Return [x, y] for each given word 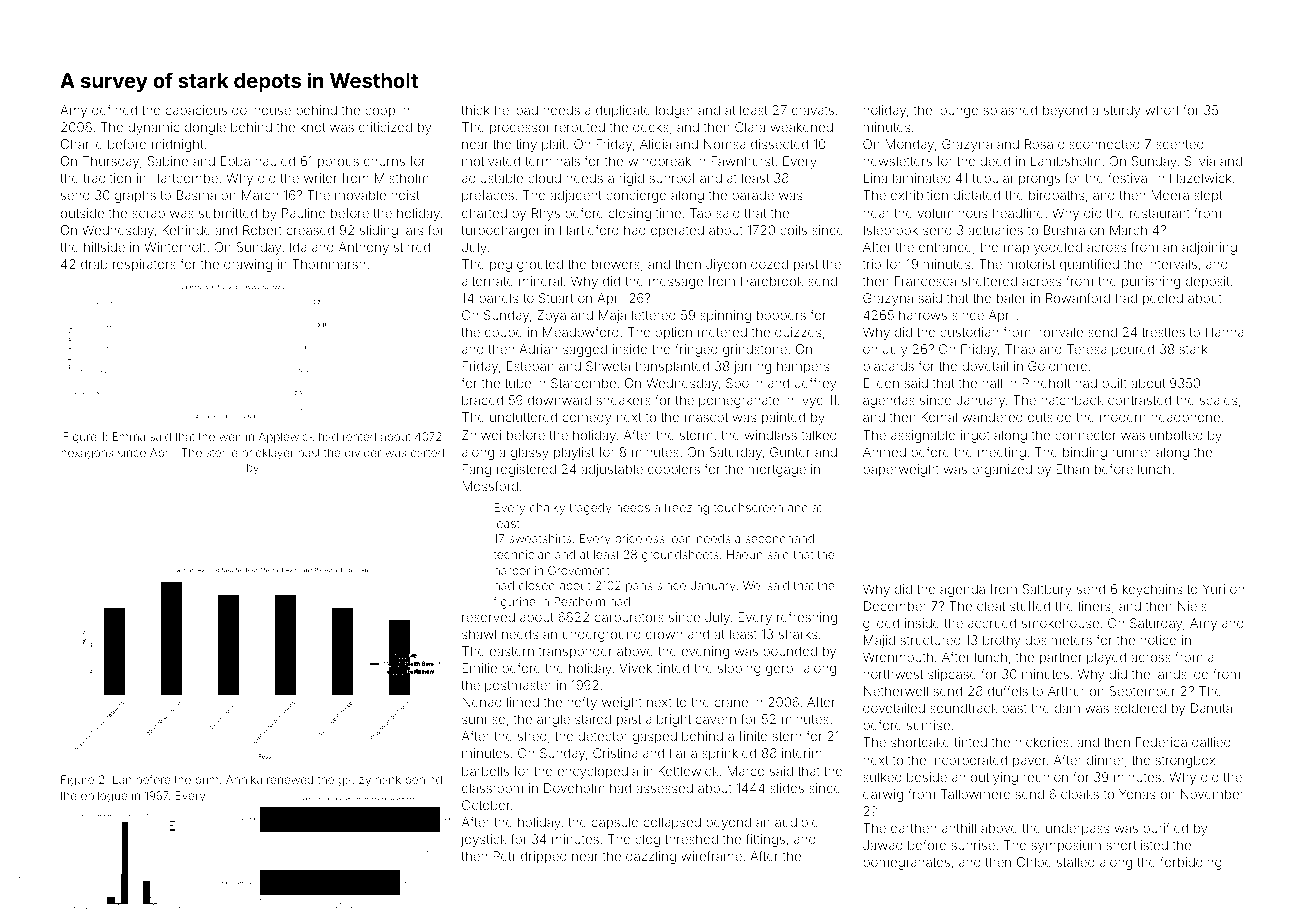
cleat [991, 606]
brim [207, 779]
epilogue [104, 797]
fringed [696, 350]
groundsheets [680, 556]
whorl [1161, 110]
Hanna [1225, 332]
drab [94, 264]
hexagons [87, 454]
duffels [1008, 691]
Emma [129, 436]
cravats [813, 110]
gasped [655, 737]
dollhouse [261, 110]
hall [992, 383]
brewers [616, 264]
